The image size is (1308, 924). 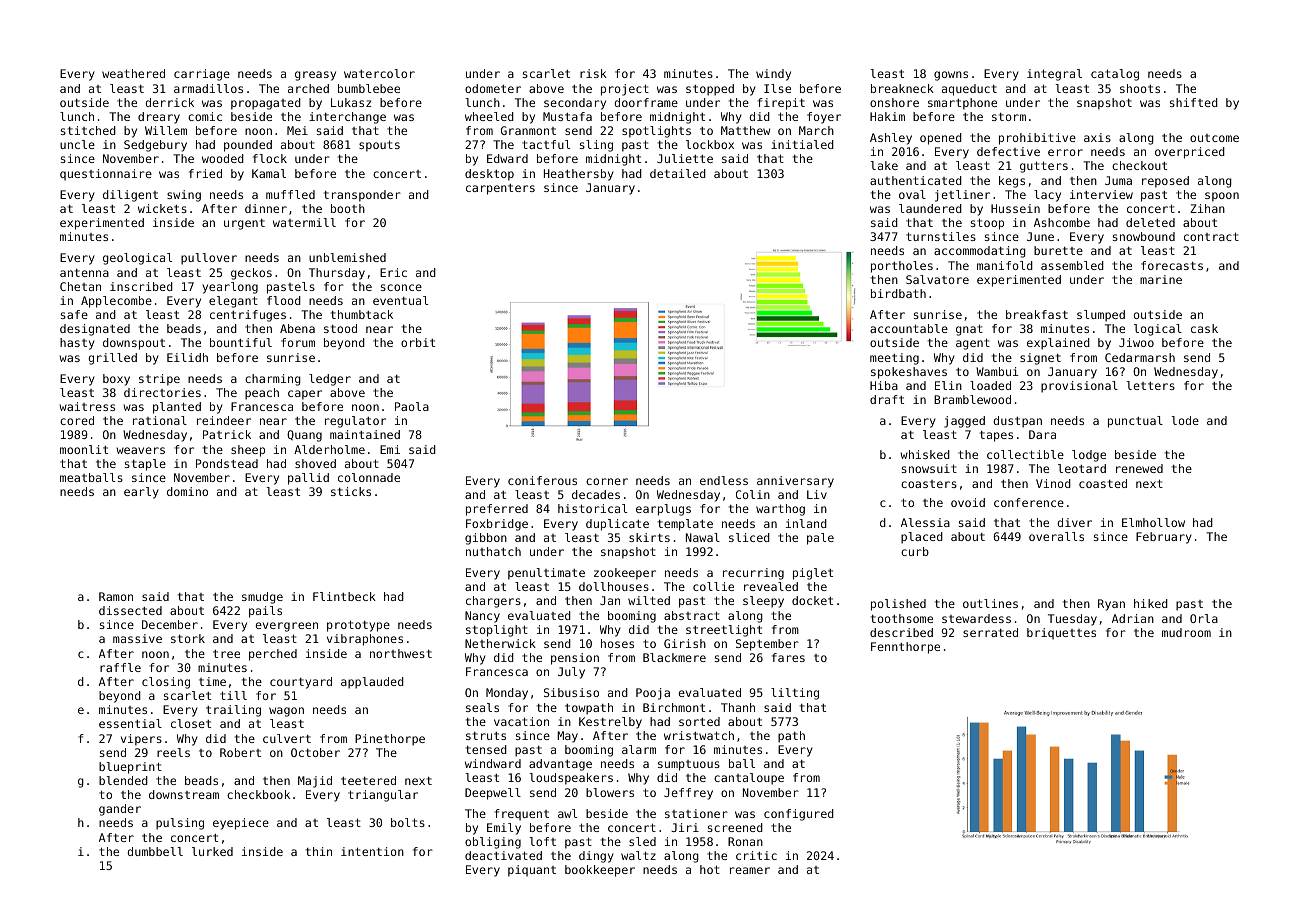 What do you see at coordinates (418, 342) in the document?
I see `orbit` at bounding box center [418, 342].
